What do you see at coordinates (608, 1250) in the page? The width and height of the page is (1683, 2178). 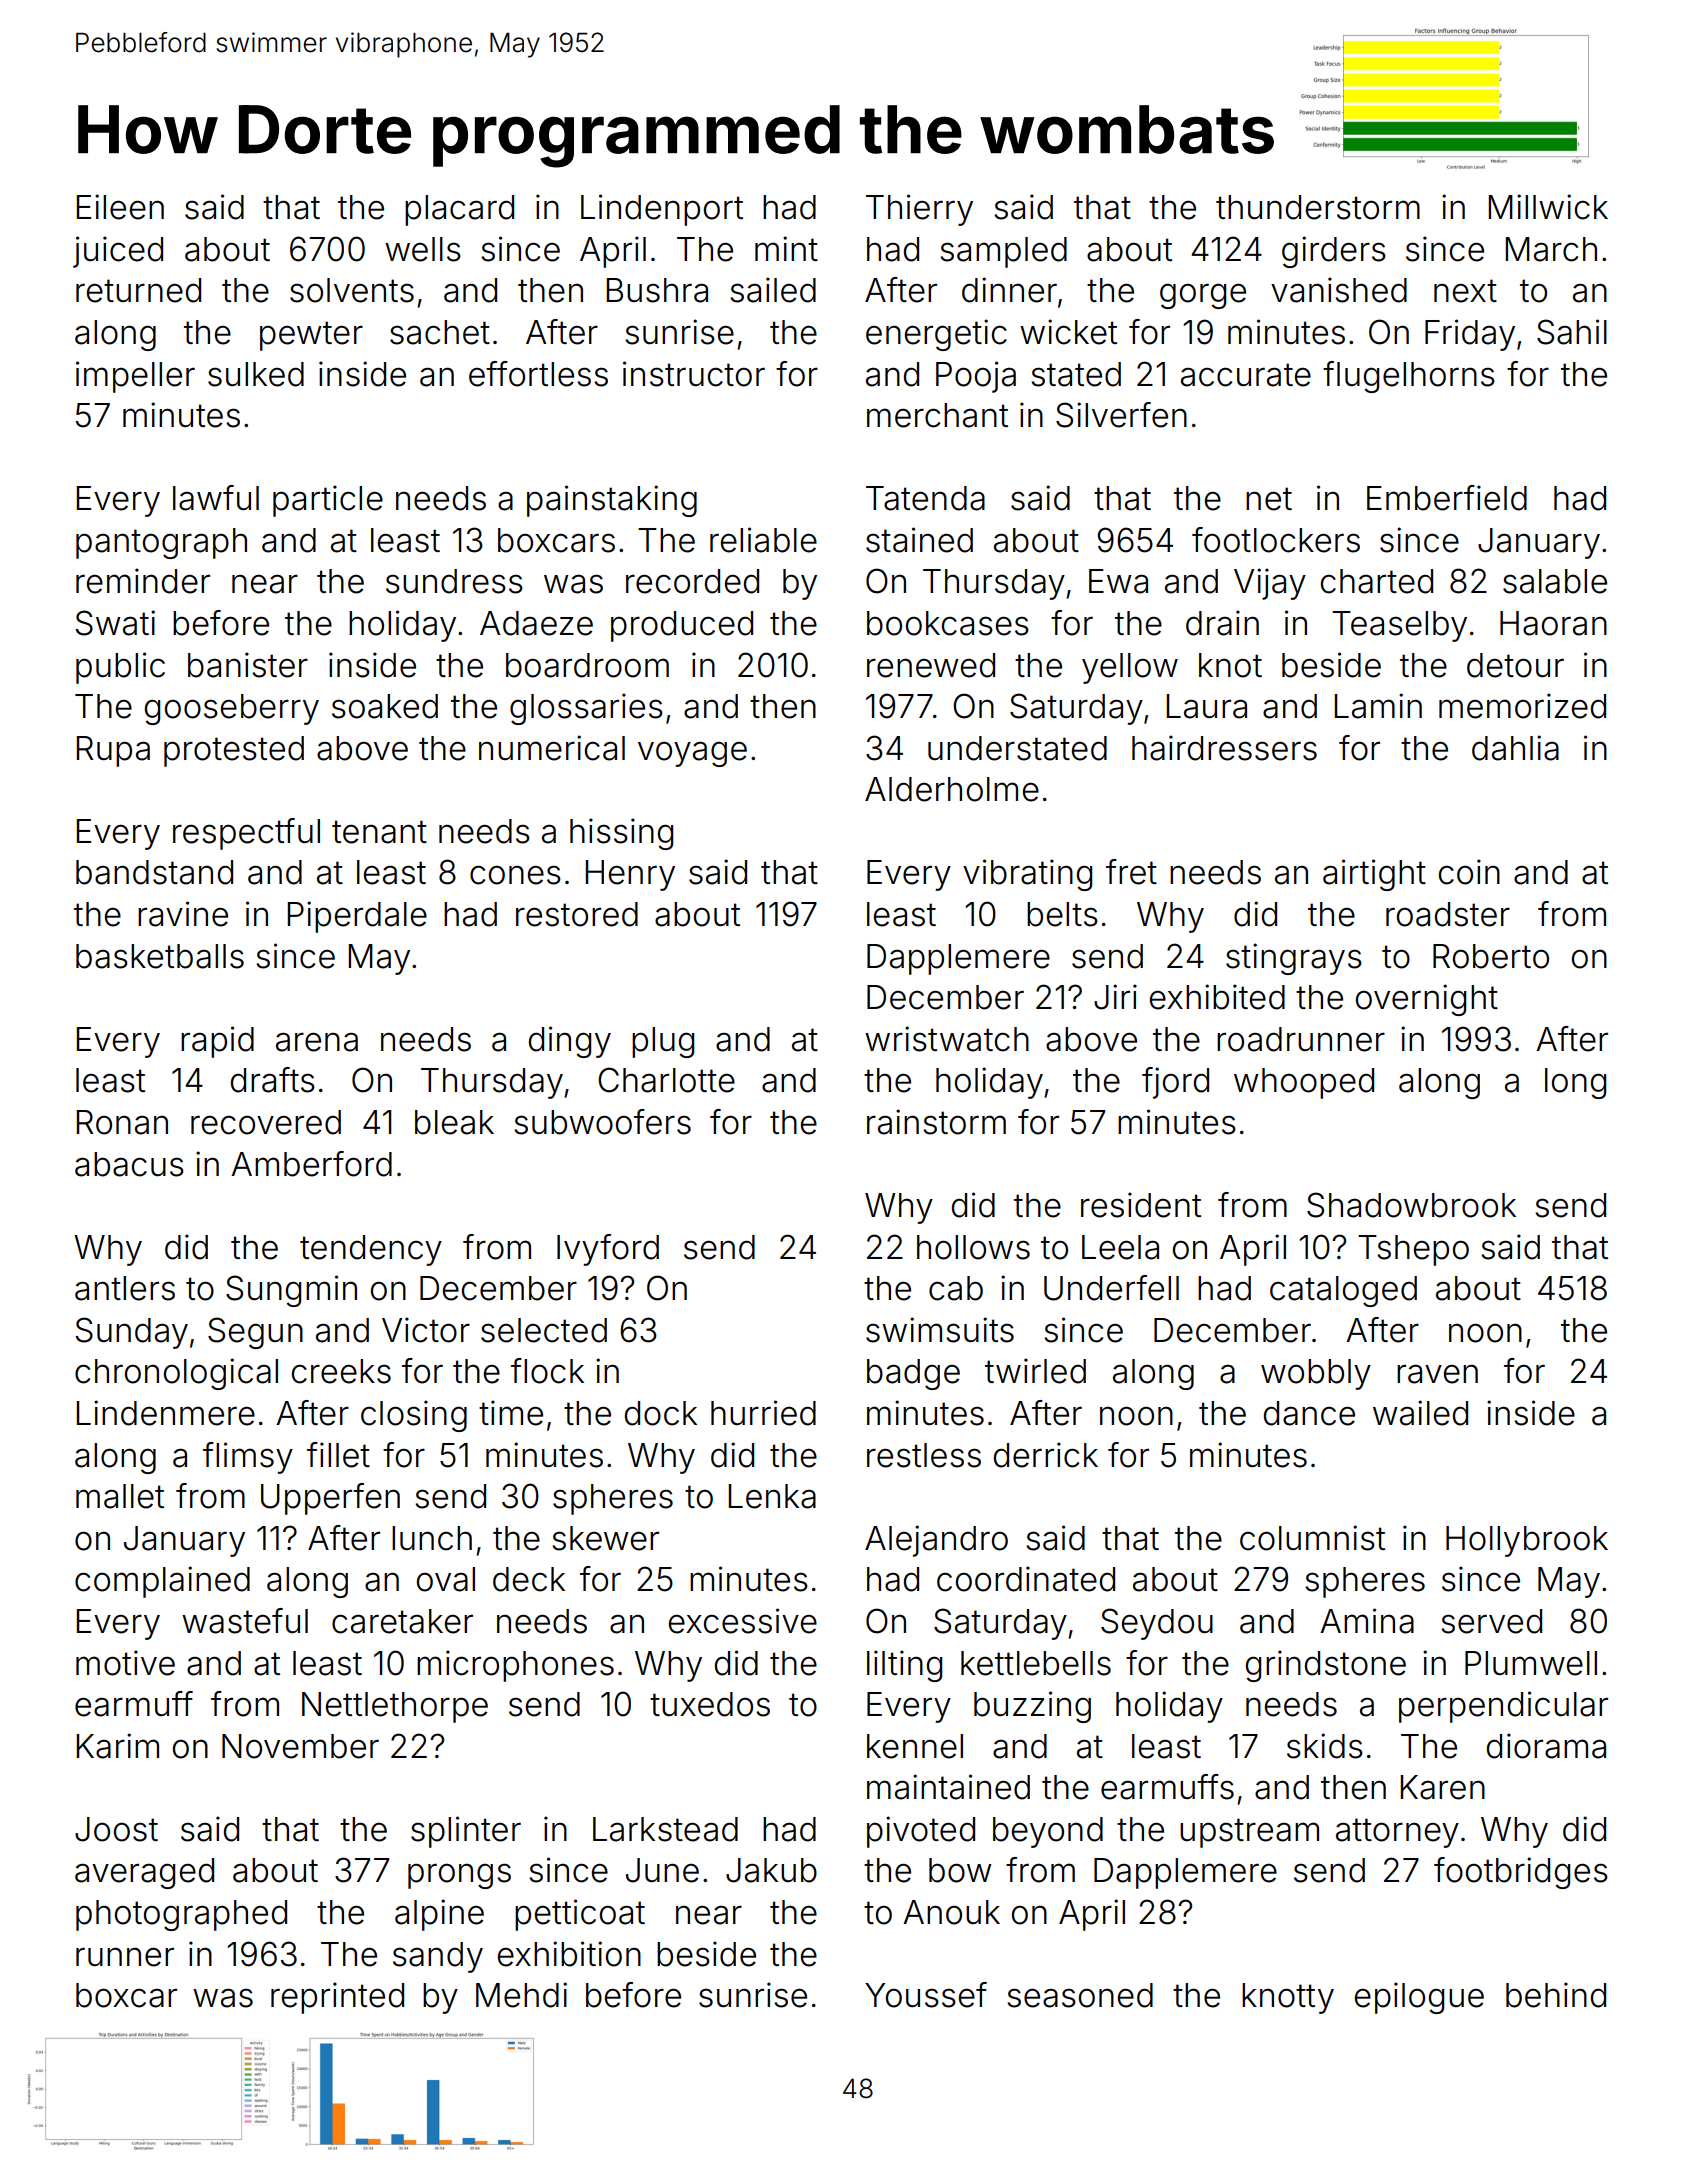 I see `Ivyford` at bounding box center [608, 1250].
